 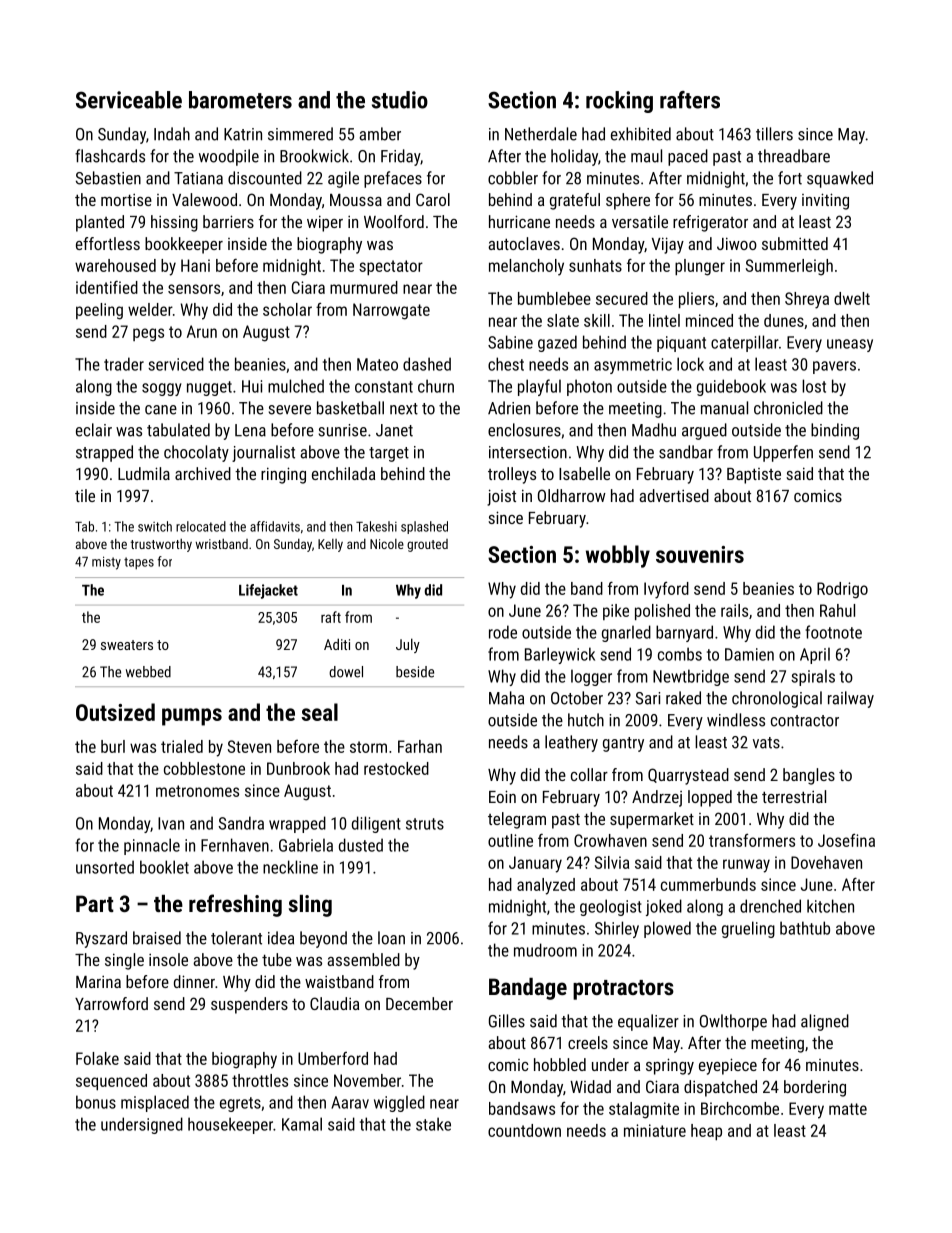 What do you see at coordinates (230, 1125) in the image?
I see `housekeeper` at bounding box center [230, 1125].
